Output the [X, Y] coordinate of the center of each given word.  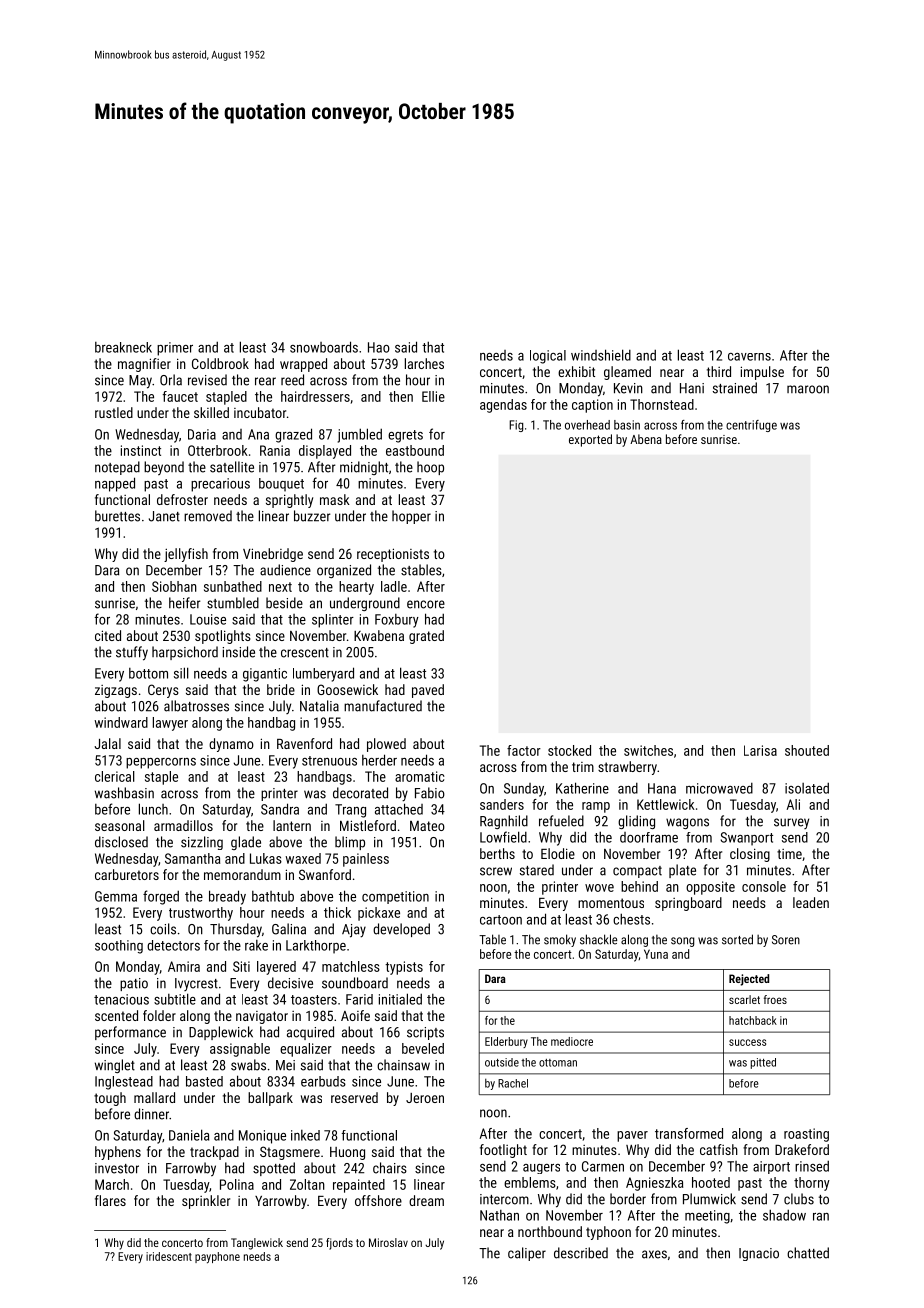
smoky [560, 940]
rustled [114, 412]
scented [116, 1015]
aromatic [420, 776]
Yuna [656, 954]
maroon [808, 389]
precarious [220, 485]
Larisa [760, 750]
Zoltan [307, 1184]
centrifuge [751, 426]
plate [682, 871]
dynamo [231, 745]
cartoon [501, 920]
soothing [119, 947]
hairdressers [315, 396]
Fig [516, 426]
